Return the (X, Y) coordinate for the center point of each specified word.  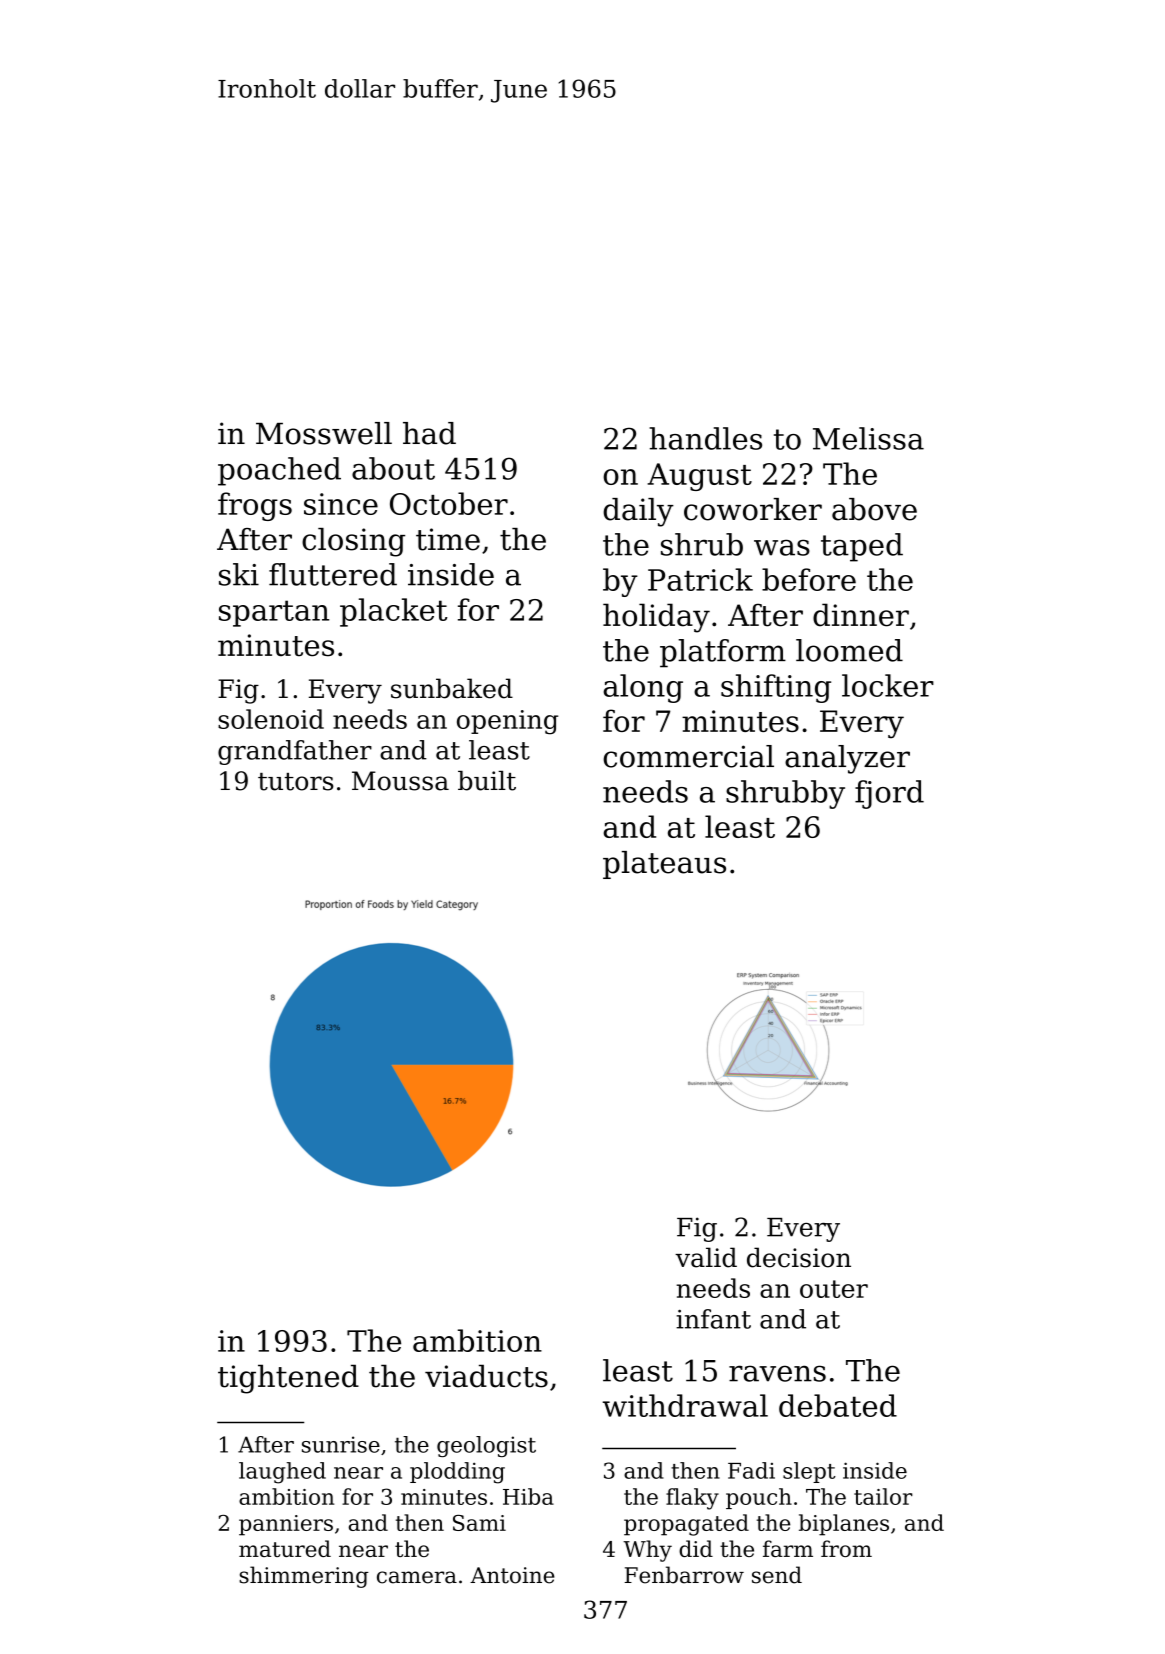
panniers (286, 1525)
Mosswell (324, 433)
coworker (753, 509)
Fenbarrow (684, 1575)
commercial (688, 756)
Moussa (400, 781)
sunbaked (452, 688)
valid (706, 1257)
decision (799, 1257)
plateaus (664, 865)
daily (638, 512)
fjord (889, 794)
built (487, 781)
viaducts (486, 1376)
